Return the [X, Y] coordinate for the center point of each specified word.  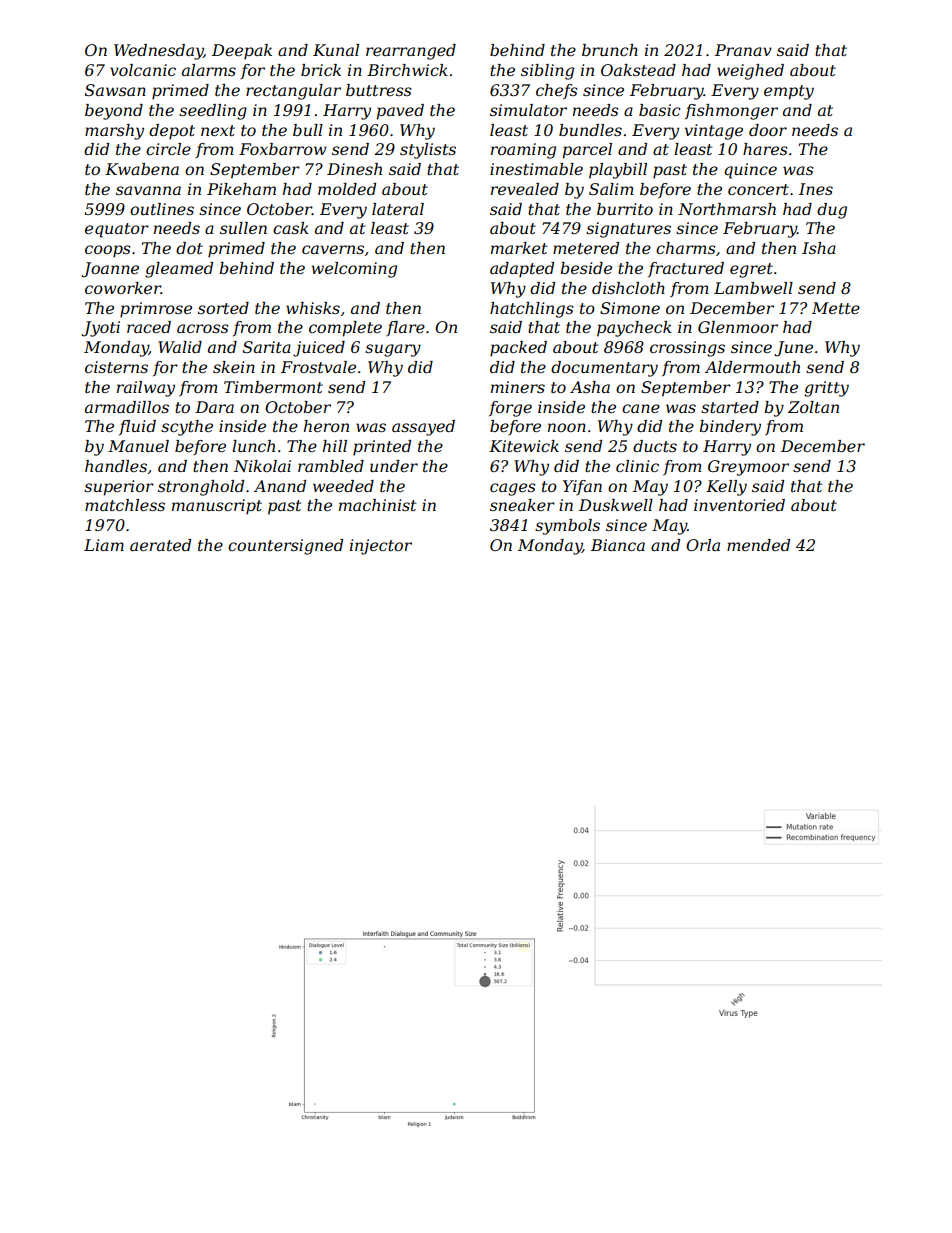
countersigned [285, 547]
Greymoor [748, 468]
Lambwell [753, 288]
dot [189, 248]
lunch [253, 446]
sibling [547, 72]
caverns [333, 249]
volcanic [143, 70]
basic [660, 110]
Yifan [582, 487]
